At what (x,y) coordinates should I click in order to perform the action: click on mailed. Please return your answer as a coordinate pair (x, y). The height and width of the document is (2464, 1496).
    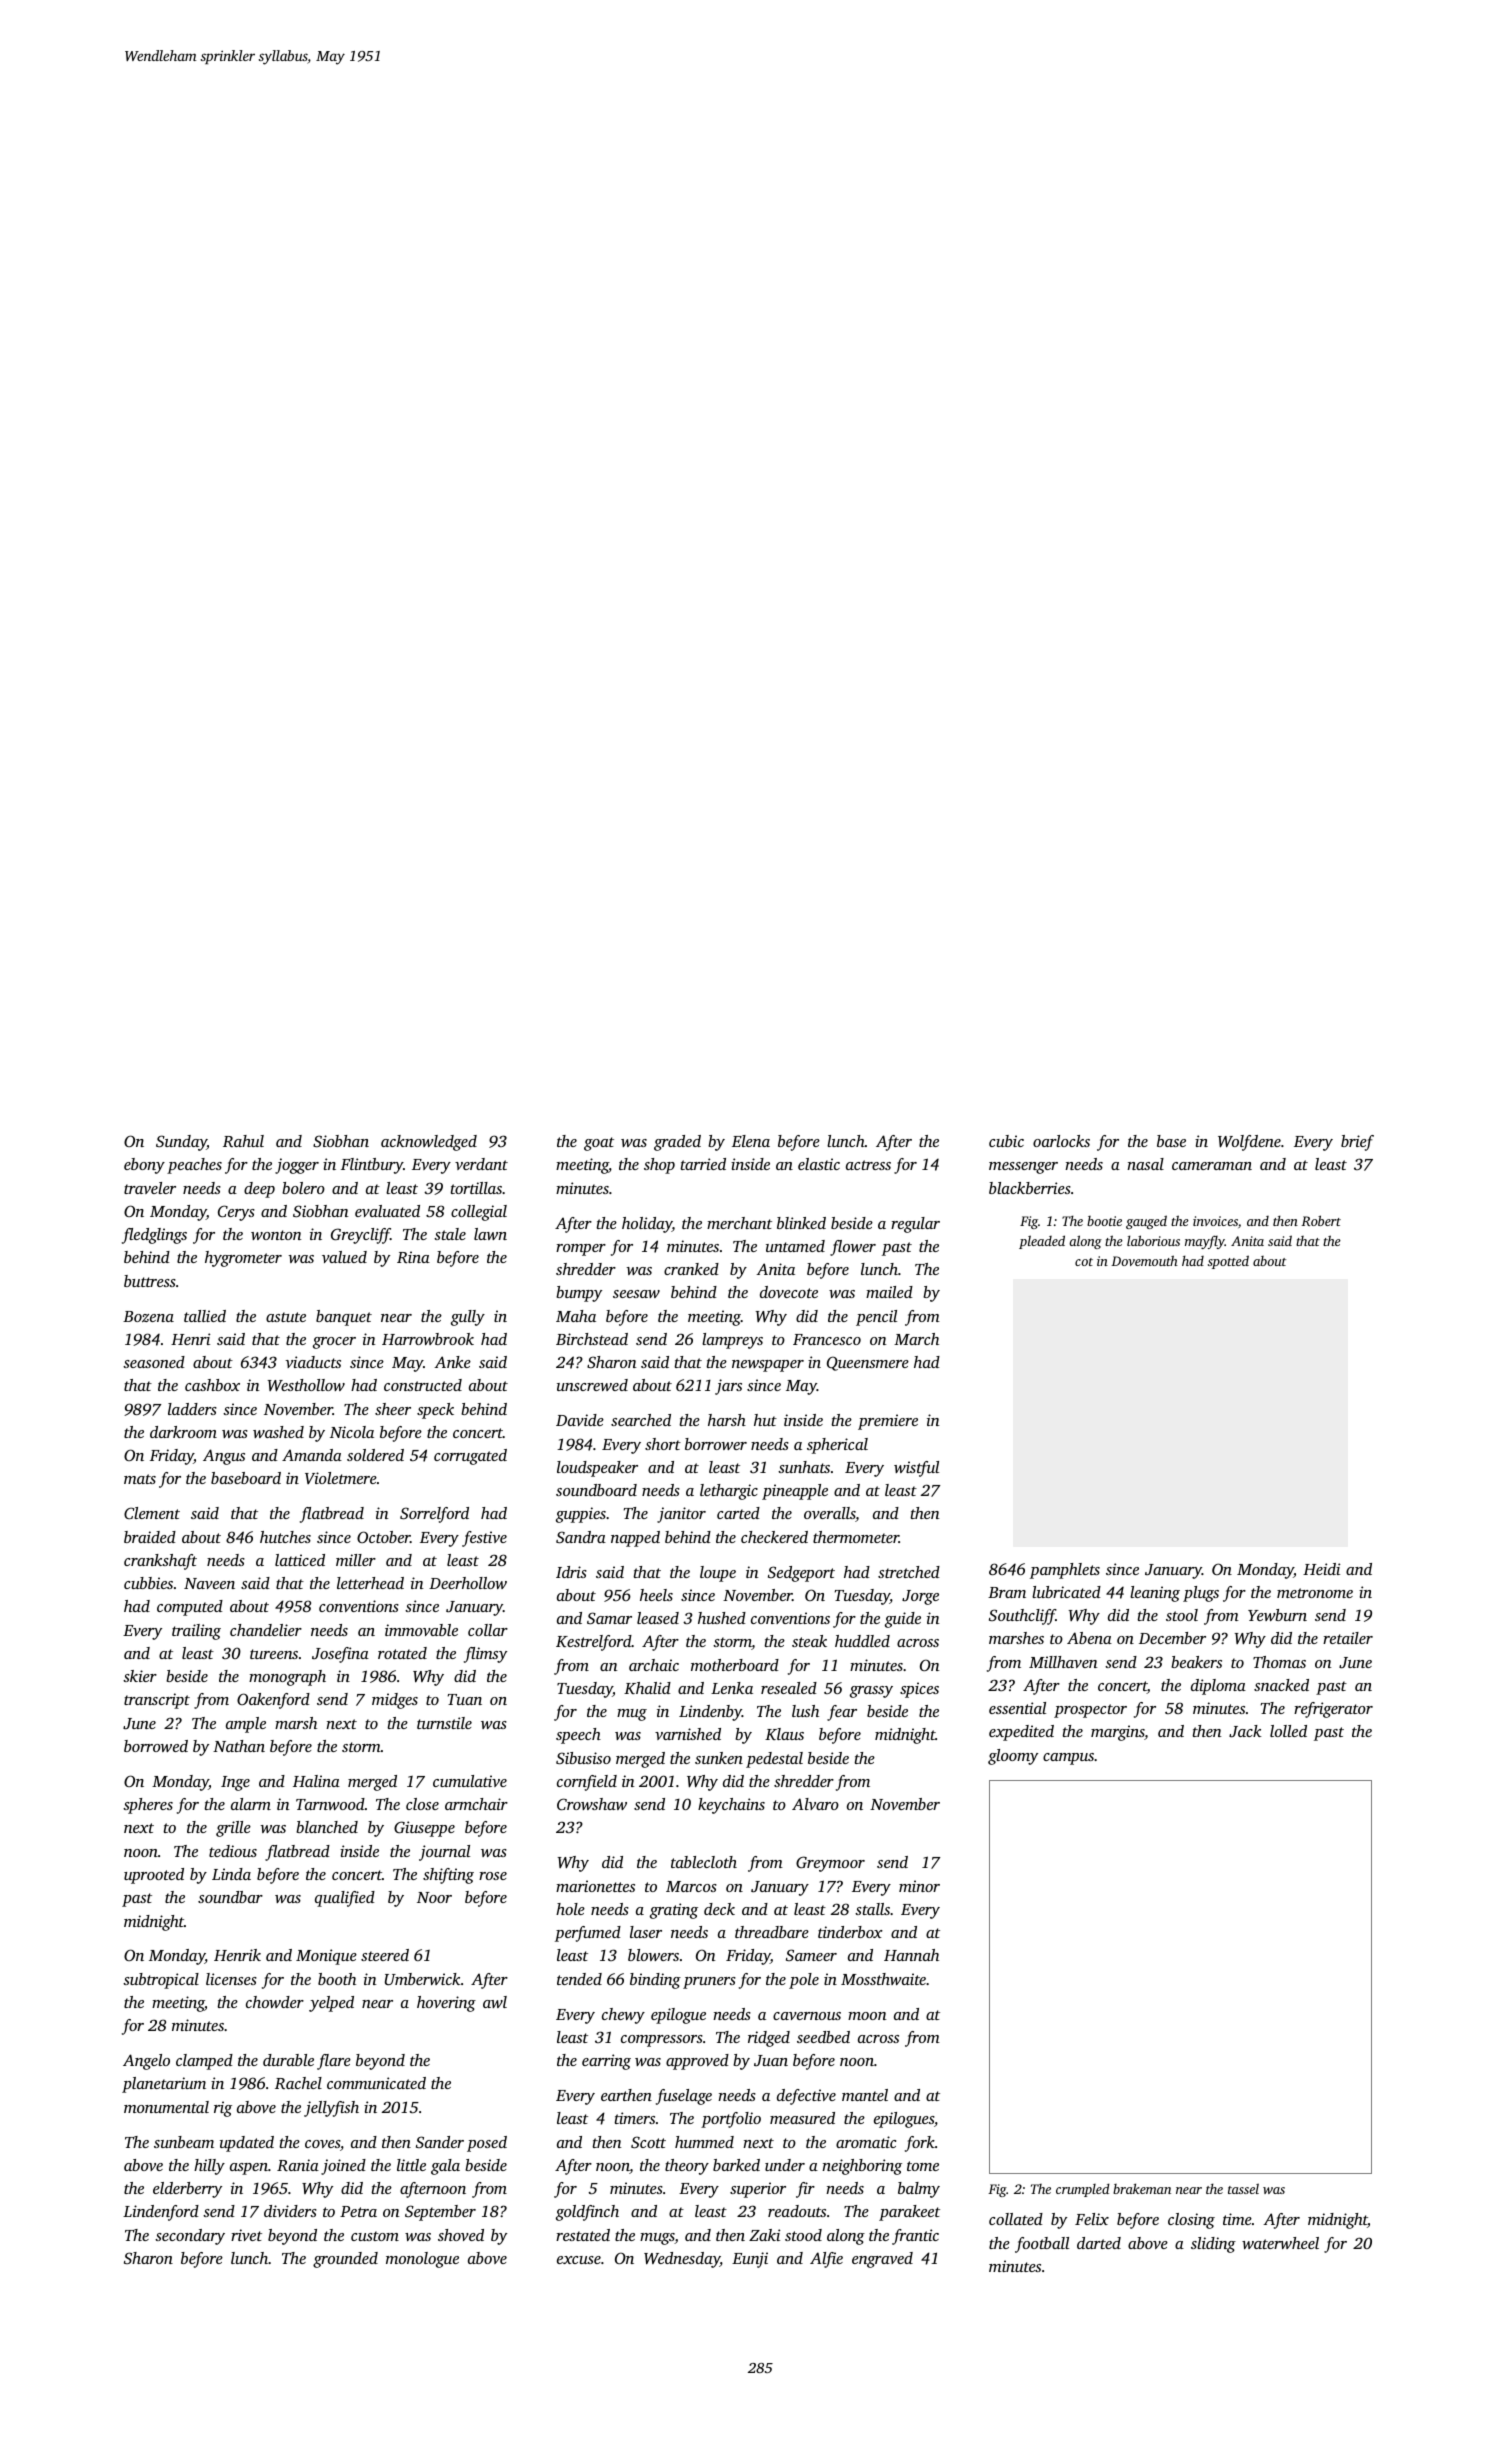
    Looking at the image, I should click on (889, 1292).
